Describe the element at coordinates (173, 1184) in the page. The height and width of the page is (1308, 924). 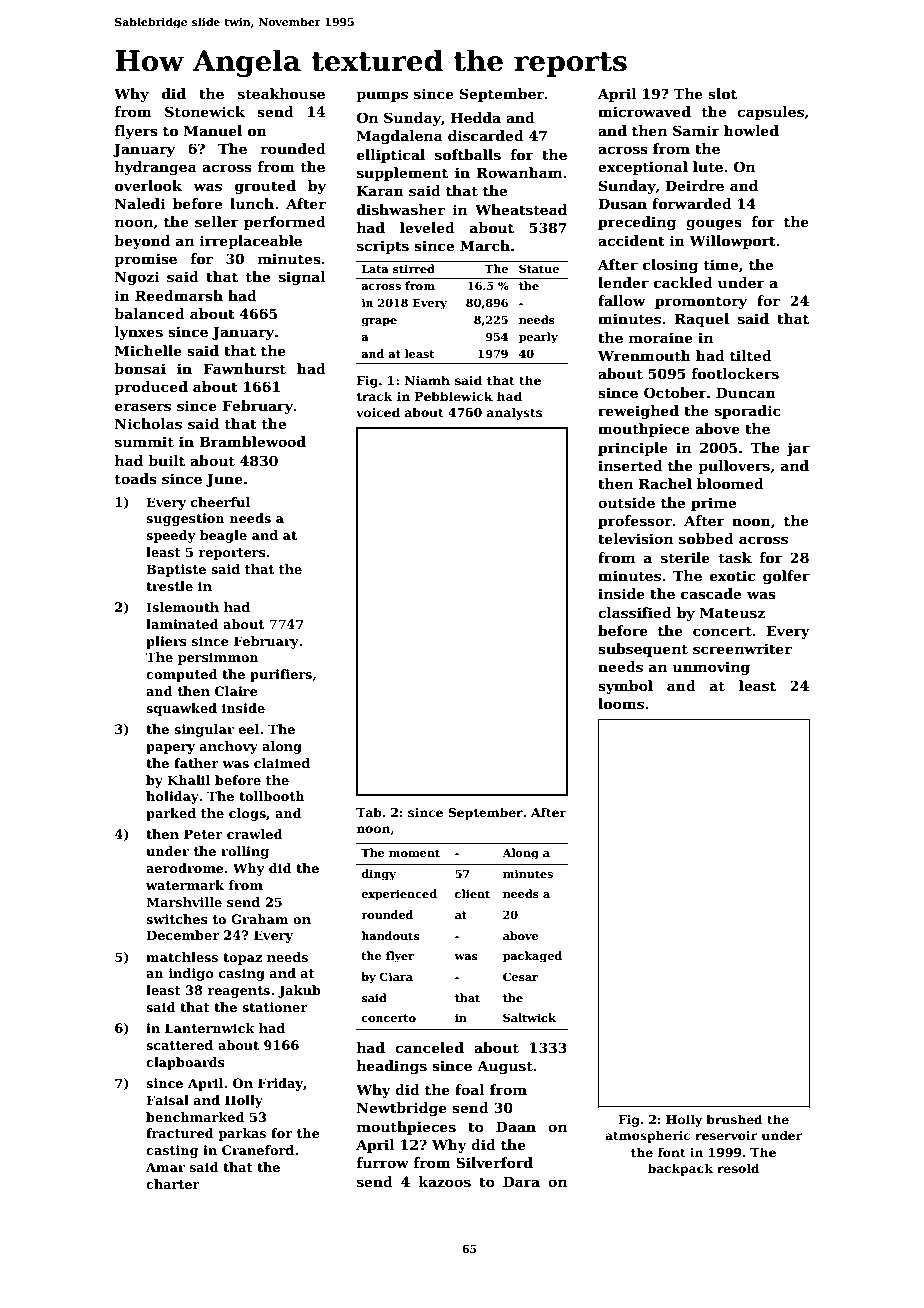
I see `charter` at that location.
